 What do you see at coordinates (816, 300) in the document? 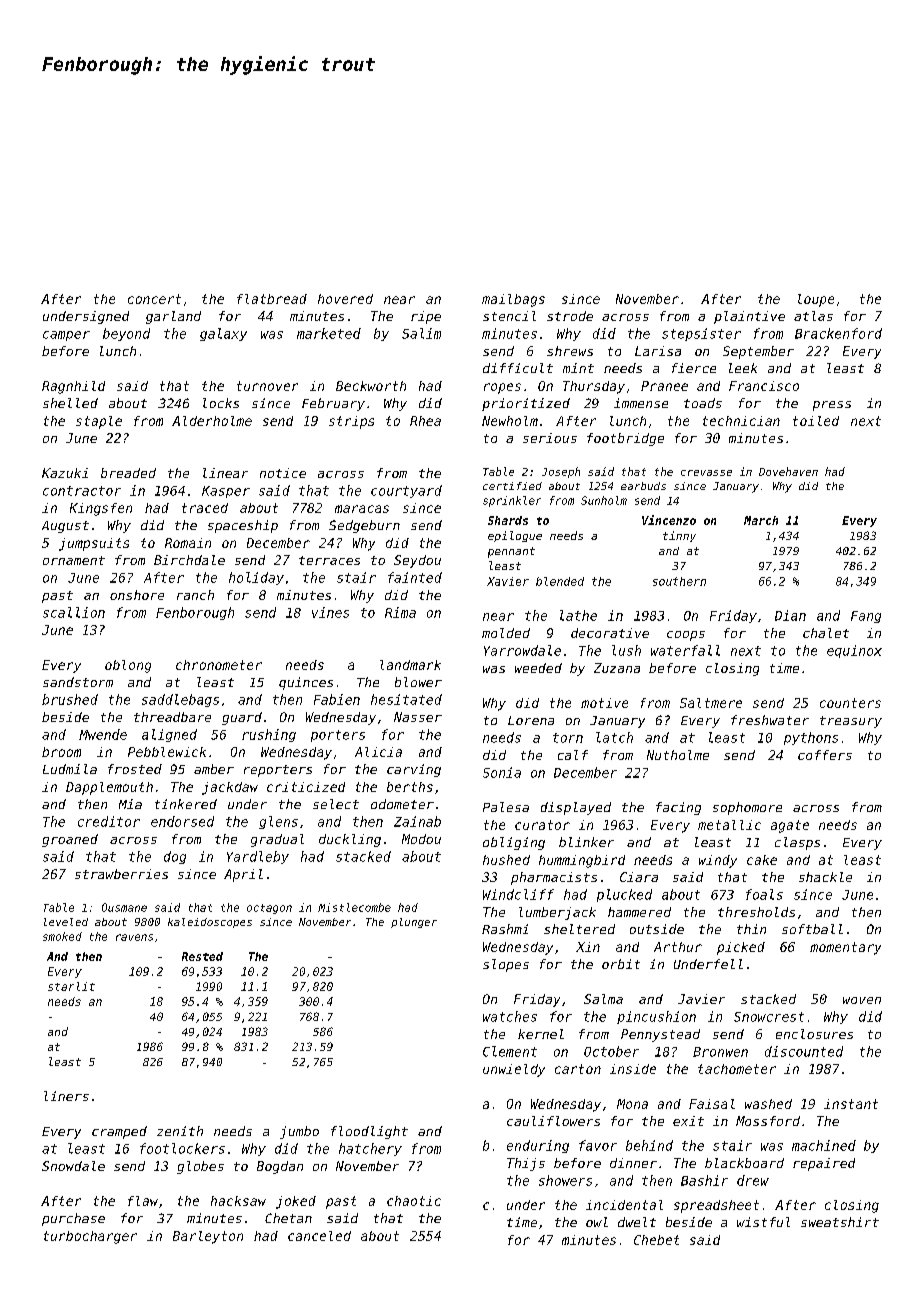
I see `loupe` at bounding box center [816, 300].
